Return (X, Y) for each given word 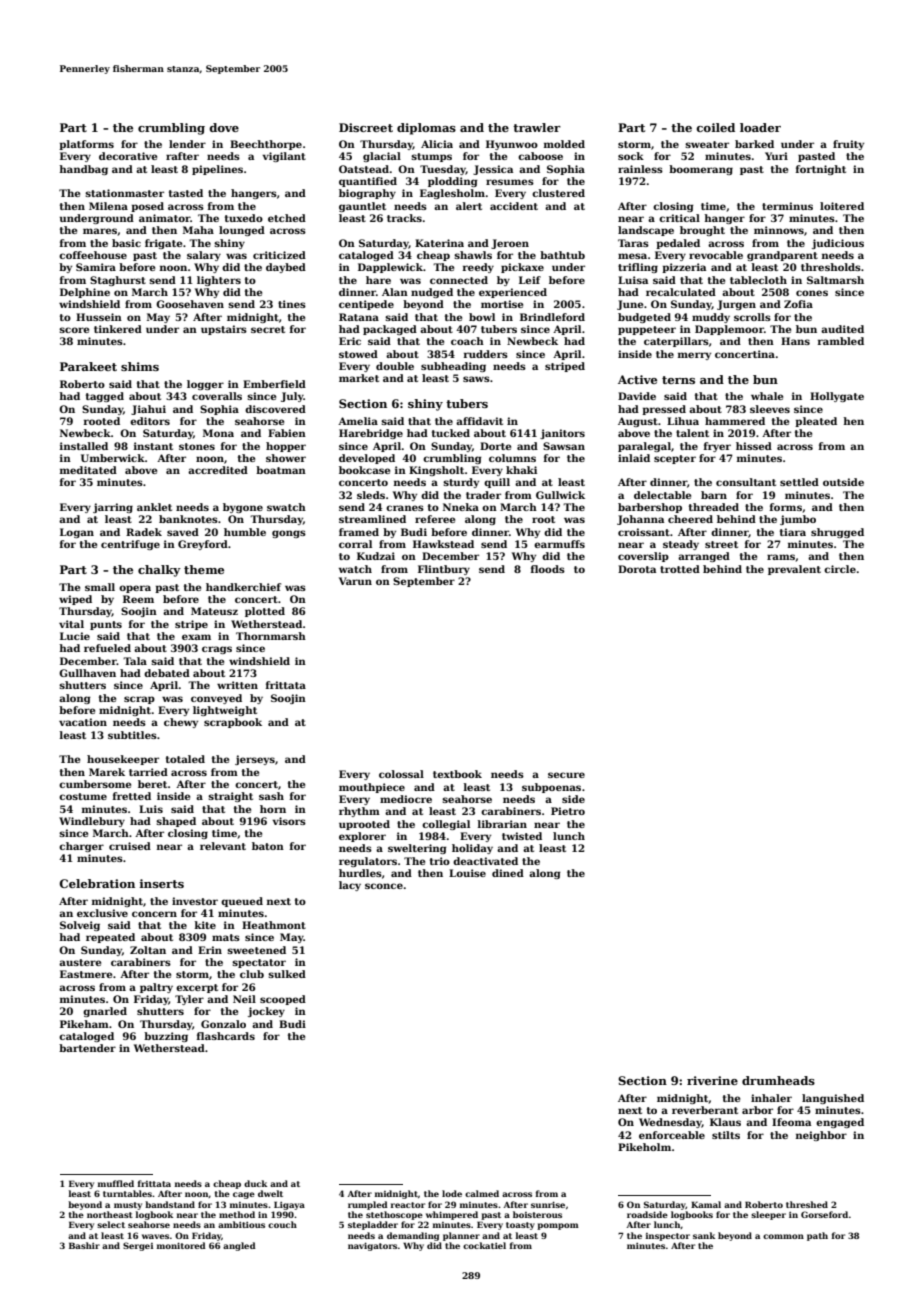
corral (355, 544)
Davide (637, 396)
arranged (704, 557)
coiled (715, 127)
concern (154, 914)
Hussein (99, 317)
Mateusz (214, 611)
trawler (537, 127)
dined (508, 873)
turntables (127, 1193)
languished (833, 1099)
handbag (83, 170)
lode (452, 1193)
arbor (757, 1110)
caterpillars (676, 342)
